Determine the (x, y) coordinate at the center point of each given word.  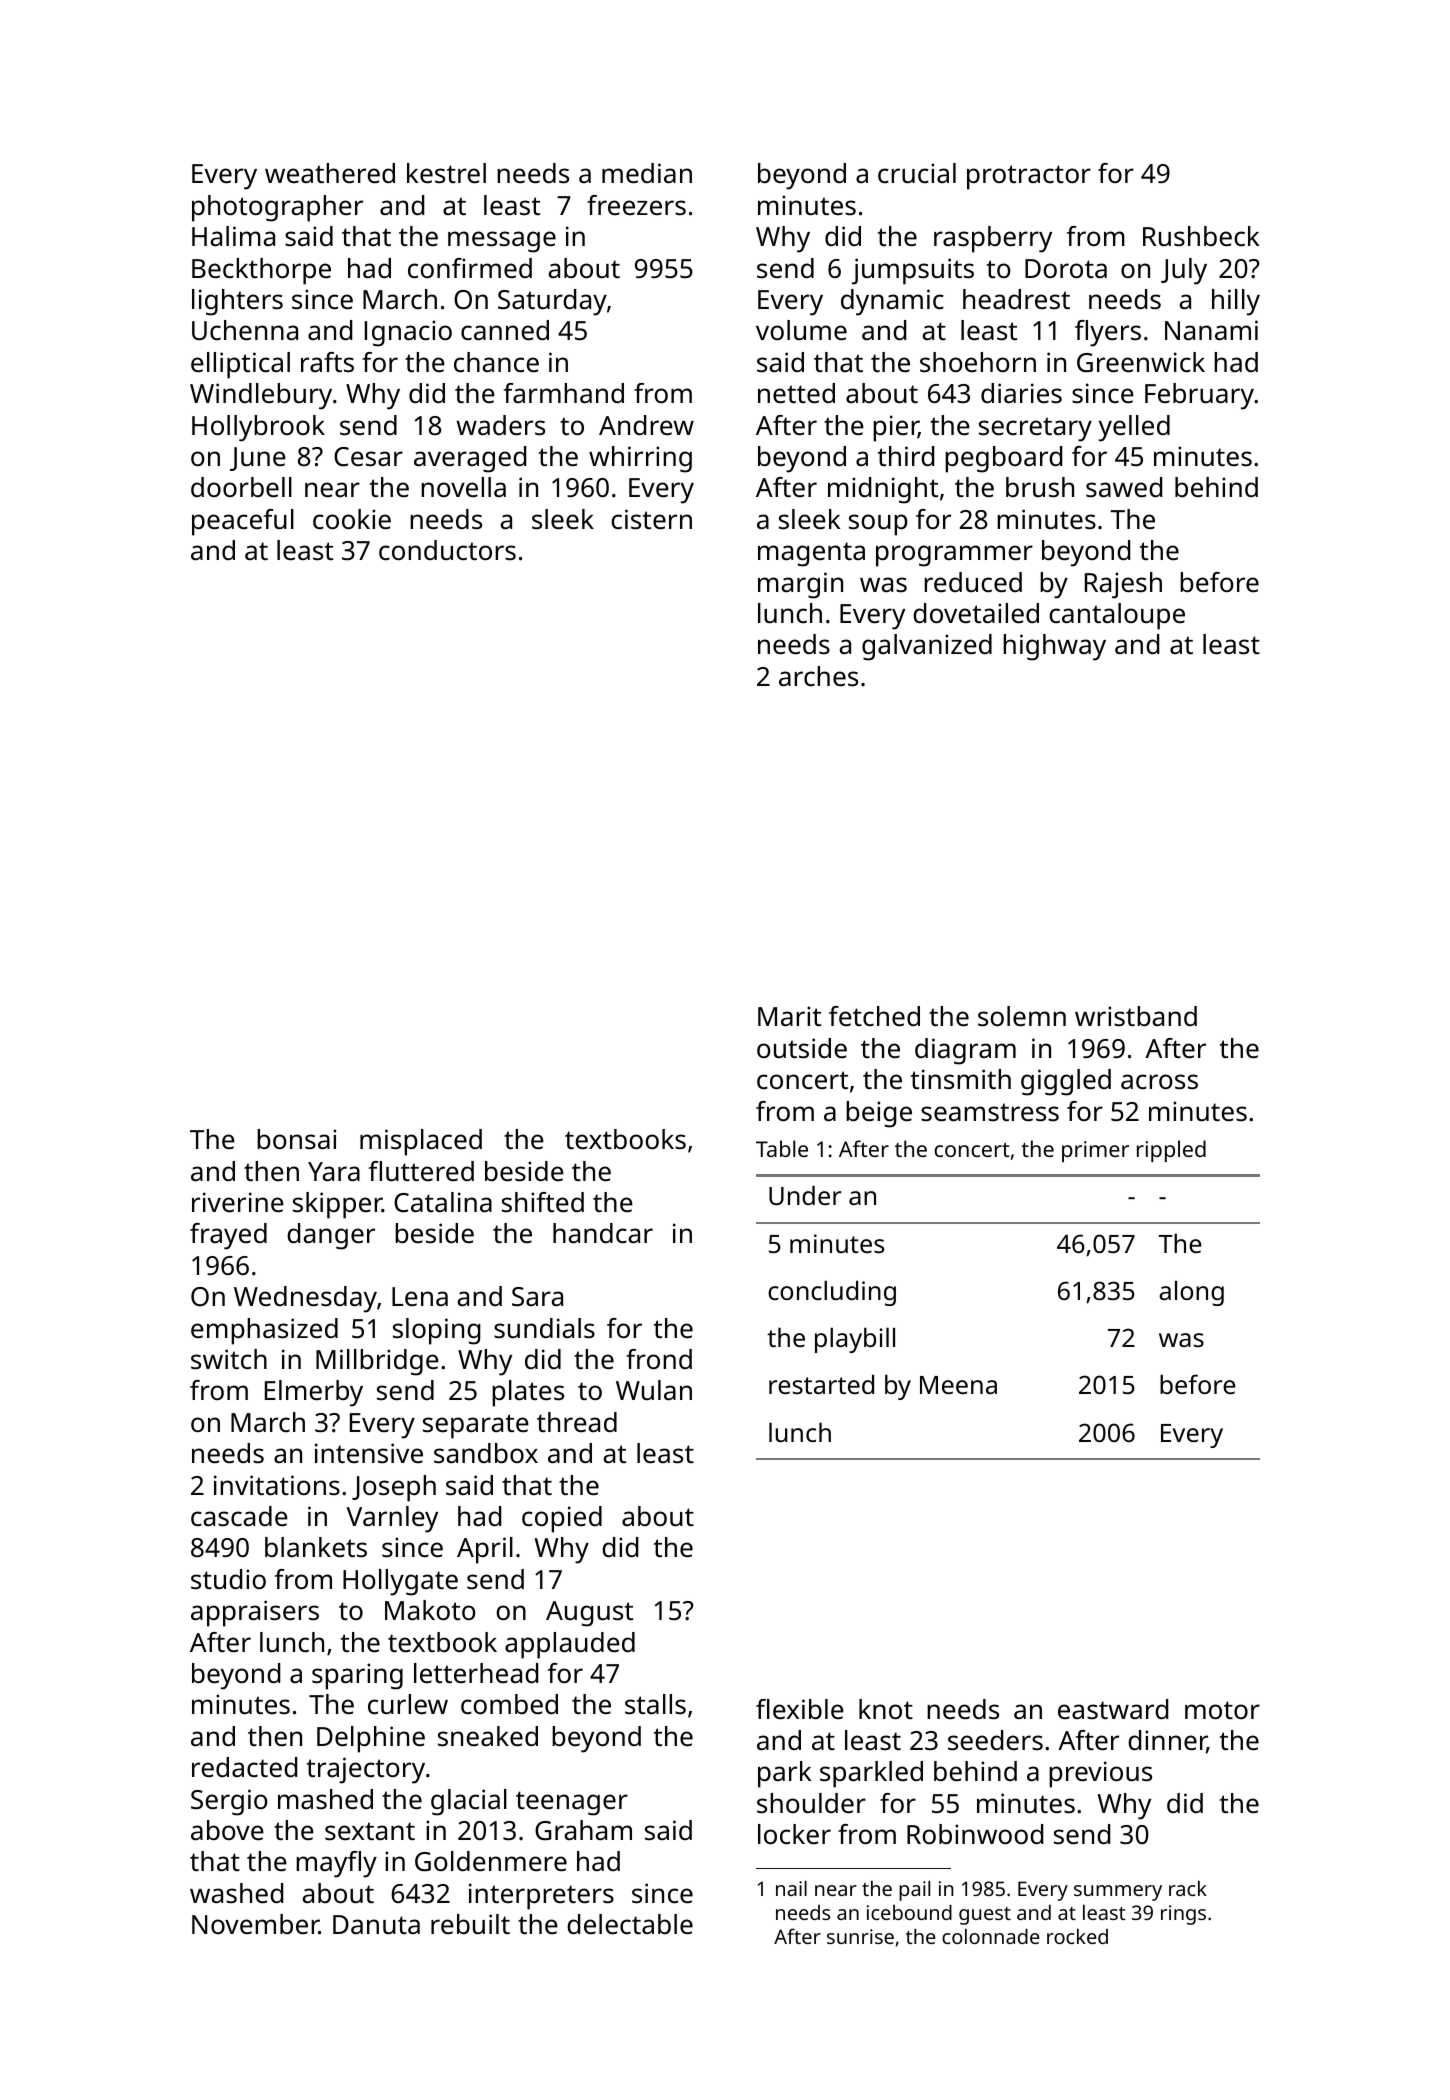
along (1191, 1293)
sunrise (860, 1936)
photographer (277, 208)
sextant (370, 1831)
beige (879, 1114)
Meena (958, 1385)
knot (886, 1709)
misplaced (421, 1142)
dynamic (892, 302)
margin (800, 585)
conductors (447, 550)
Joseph (394, 1488)
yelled (1134, 428)
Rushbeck (1201, 236)
